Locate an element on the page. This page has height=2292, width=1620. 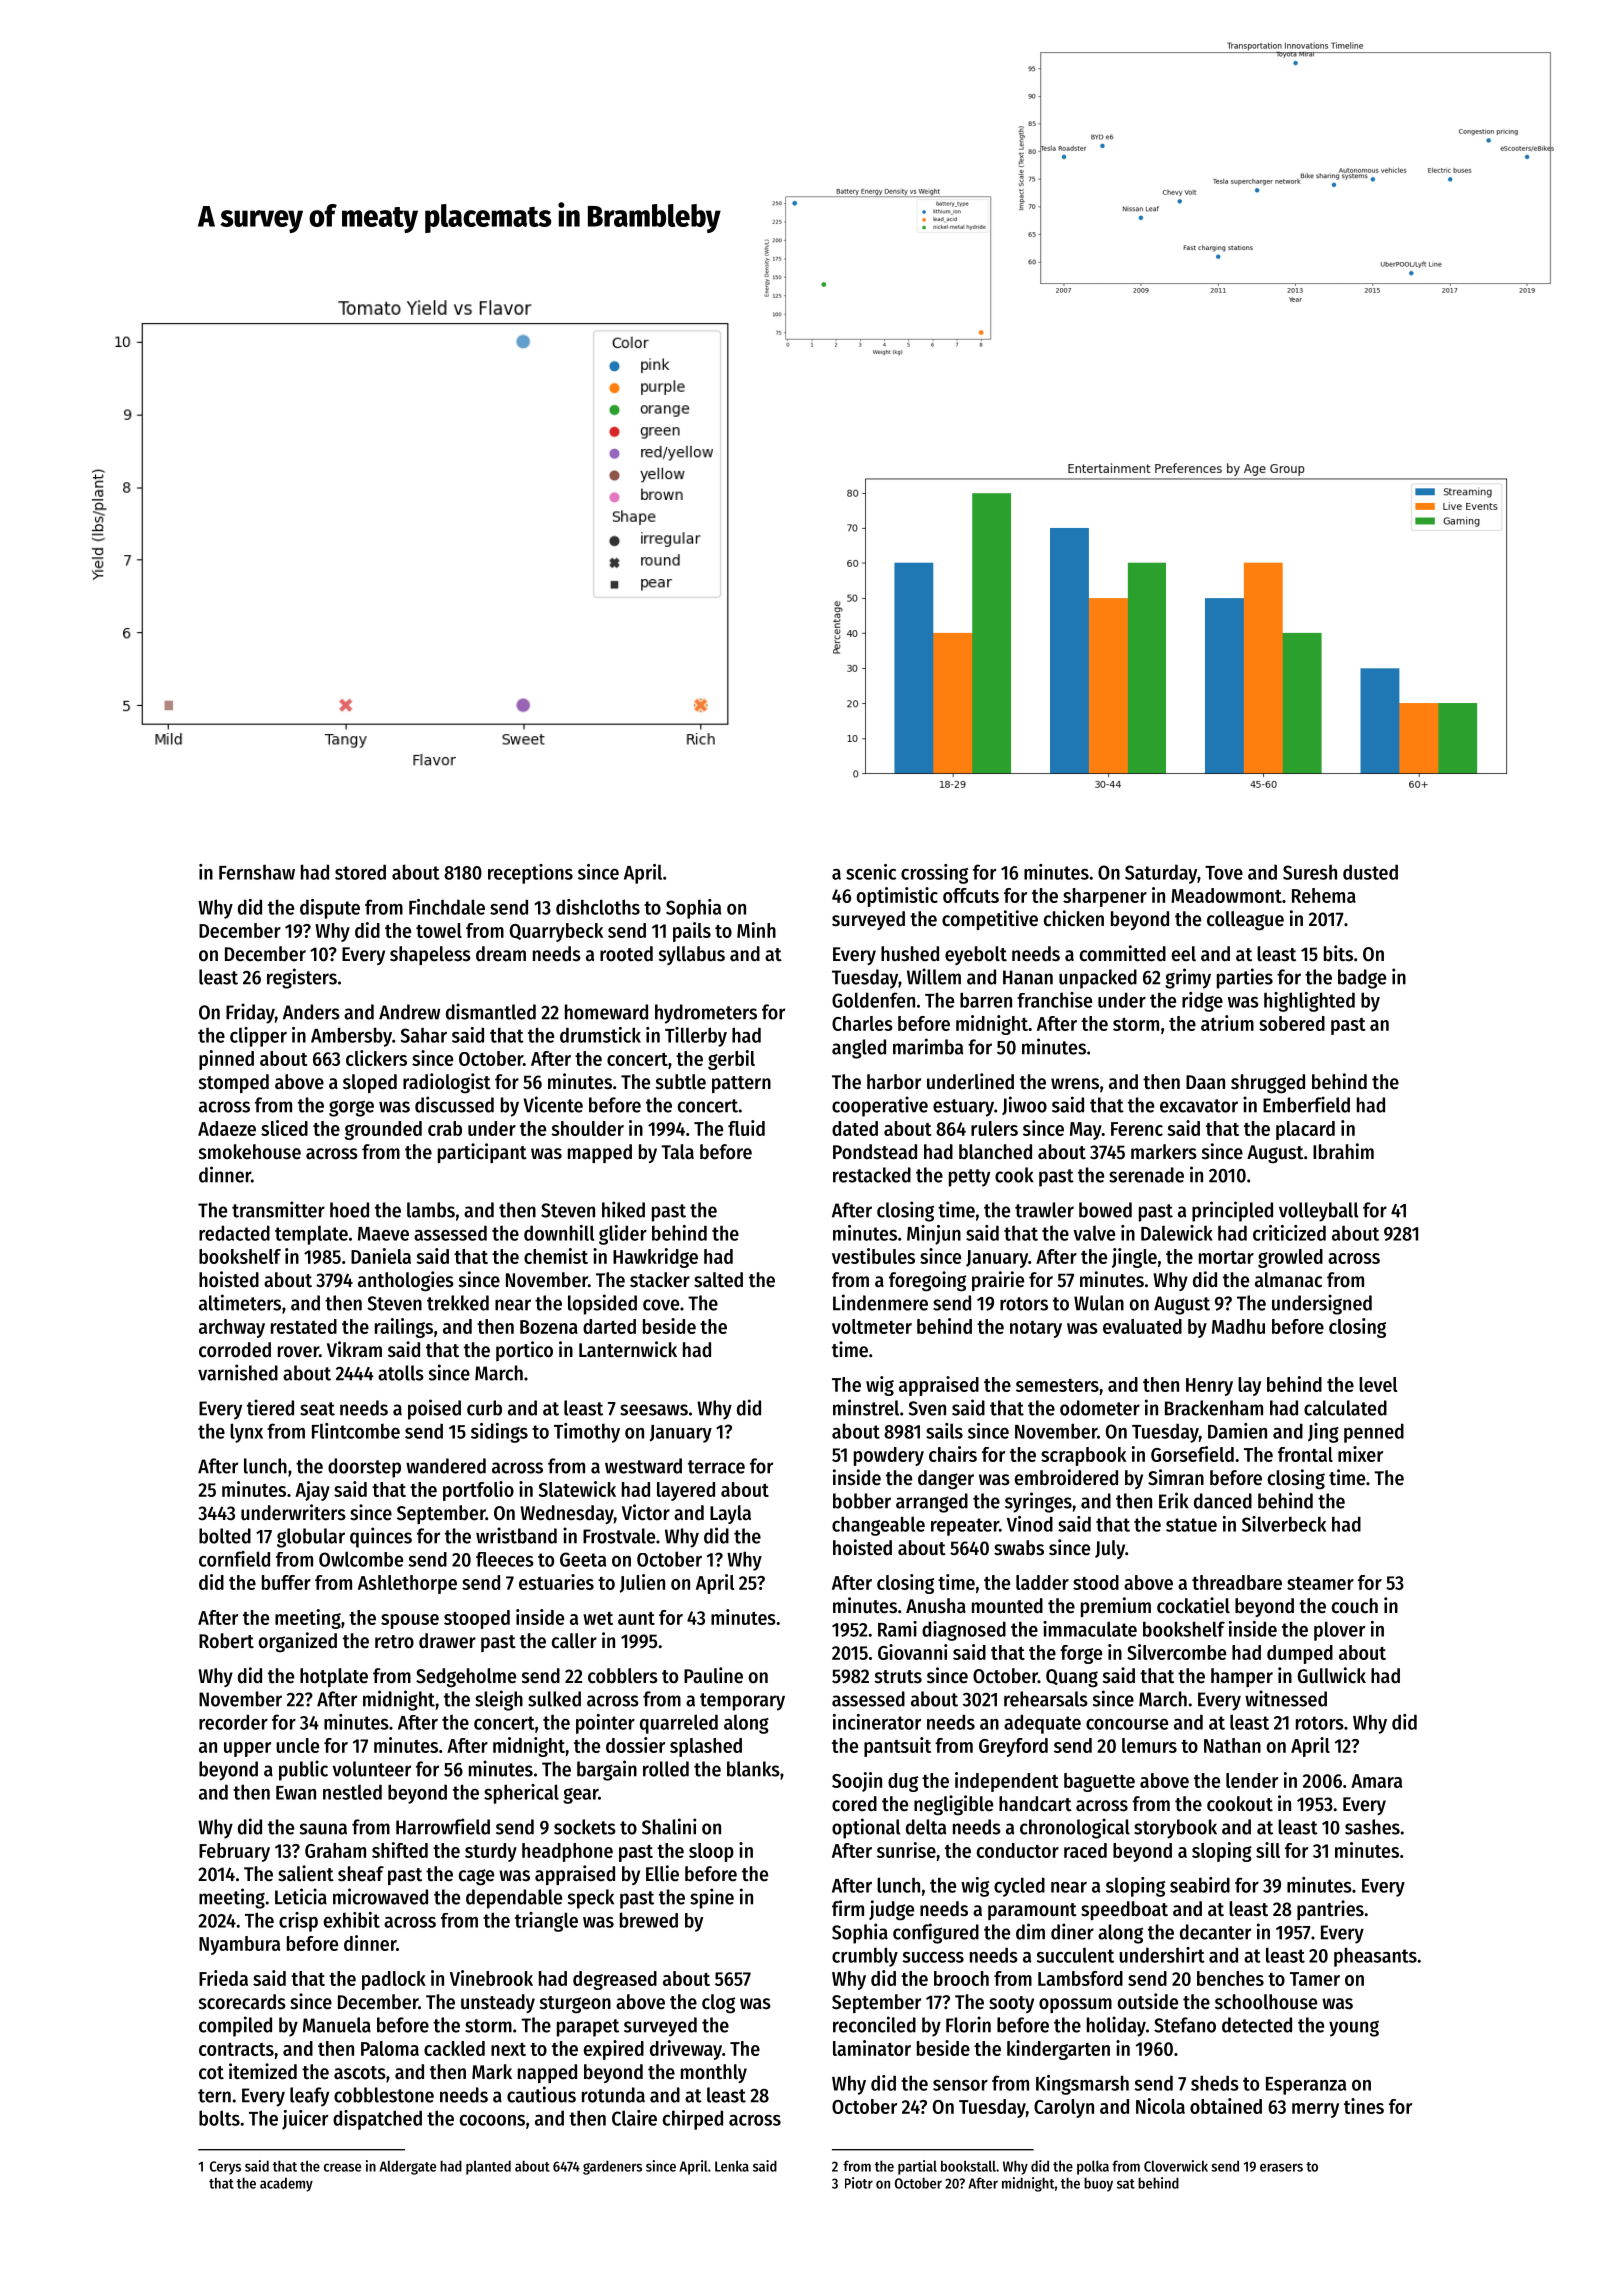
firm is located at coordinates (848, 1908).
